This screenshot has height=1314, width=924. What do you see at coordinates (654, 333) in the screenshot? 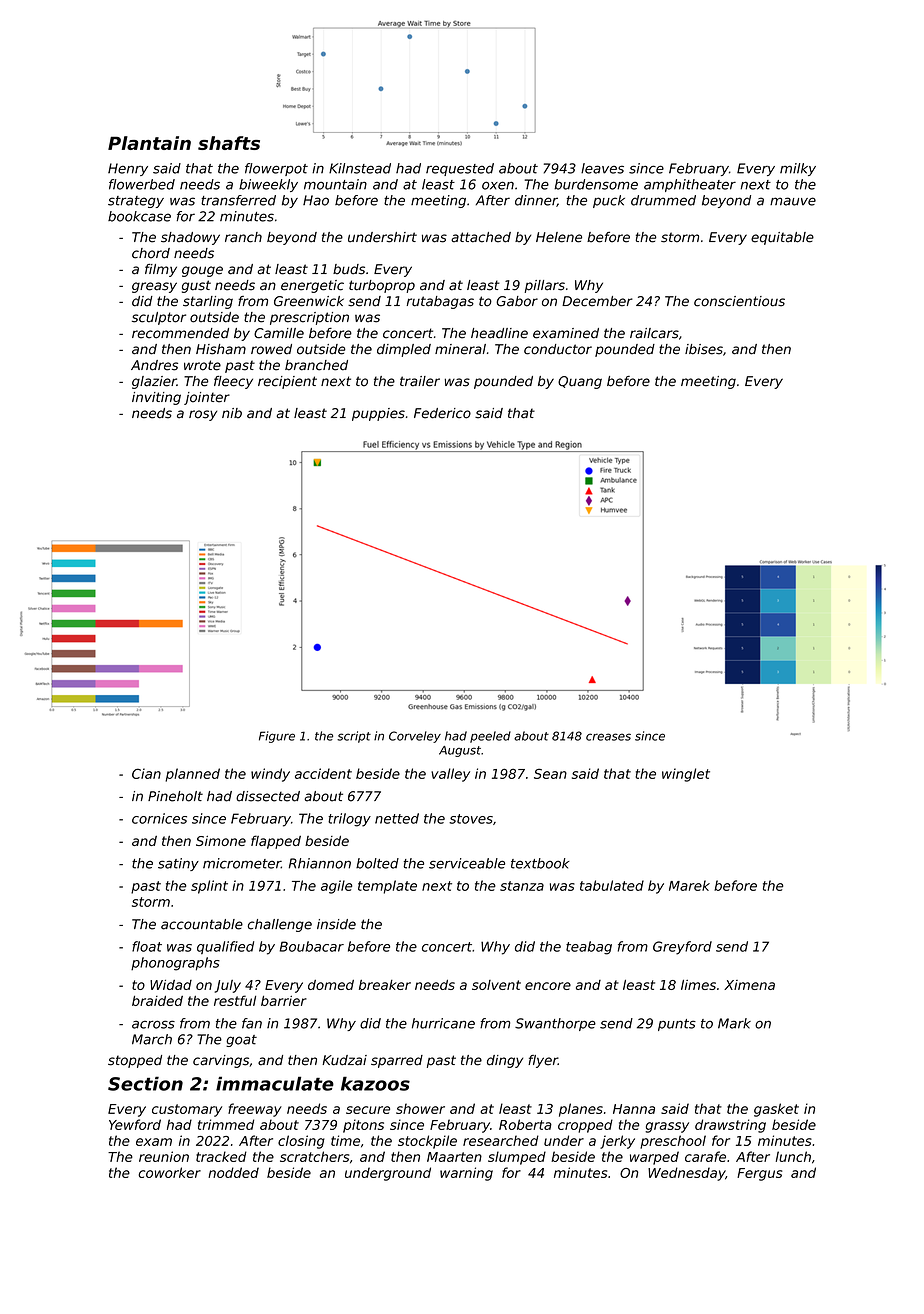
I see `railcars` at bounding box center [654, 333].
